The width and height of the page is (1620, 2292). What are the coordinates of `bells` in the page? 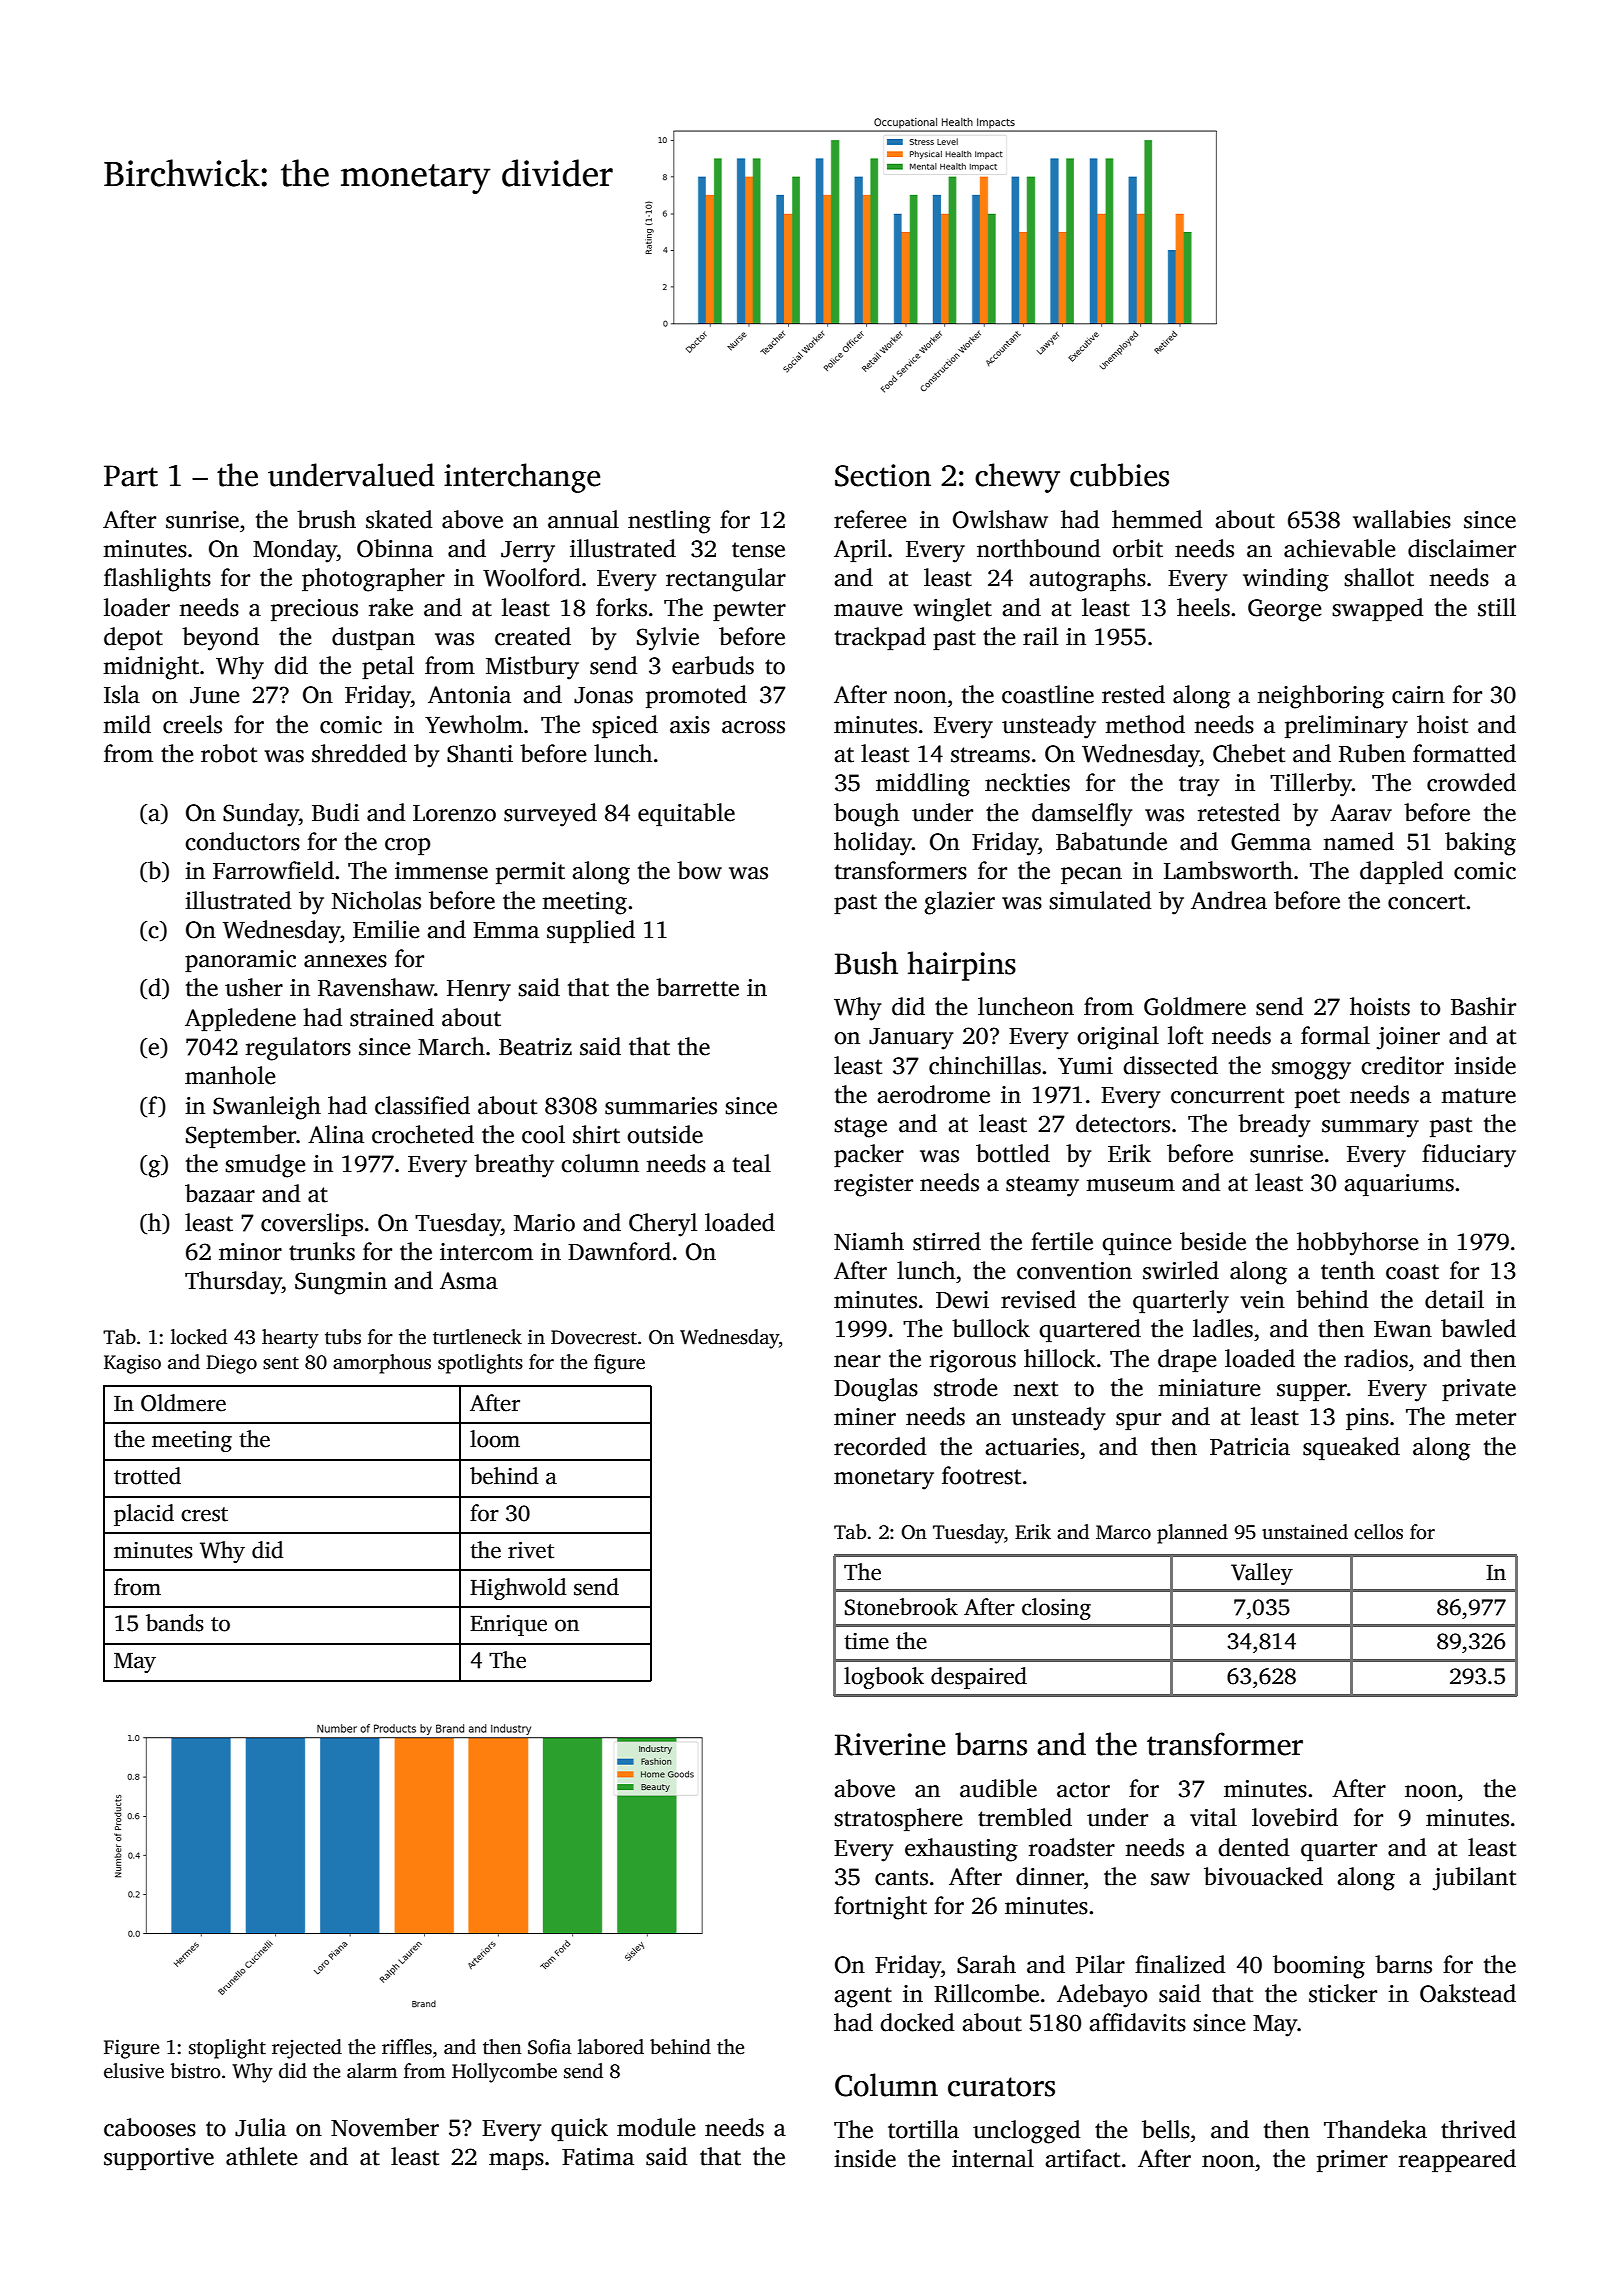 It's located at (1166, 2129).
